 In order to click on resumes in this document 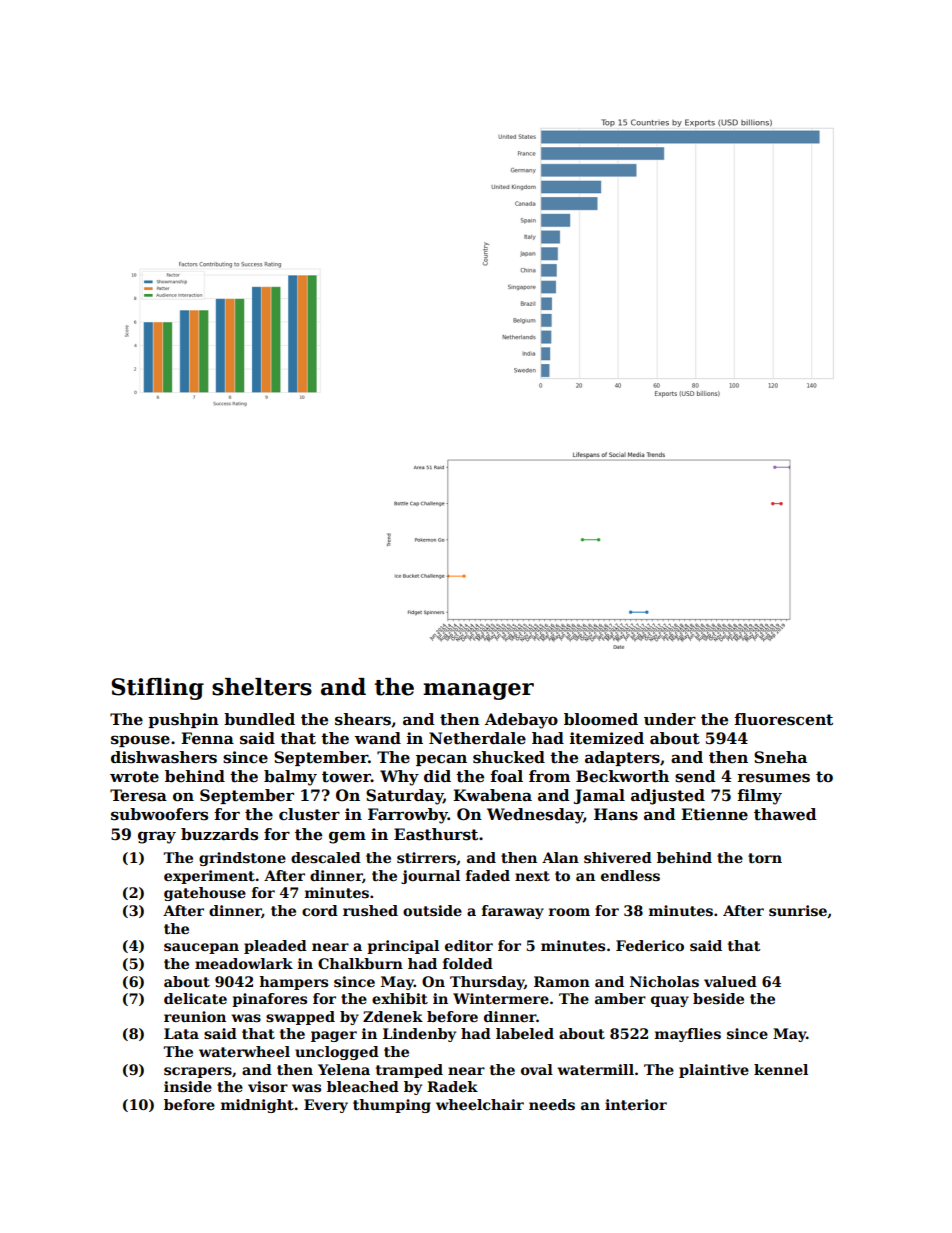, I will do `click(773, 778)`.
